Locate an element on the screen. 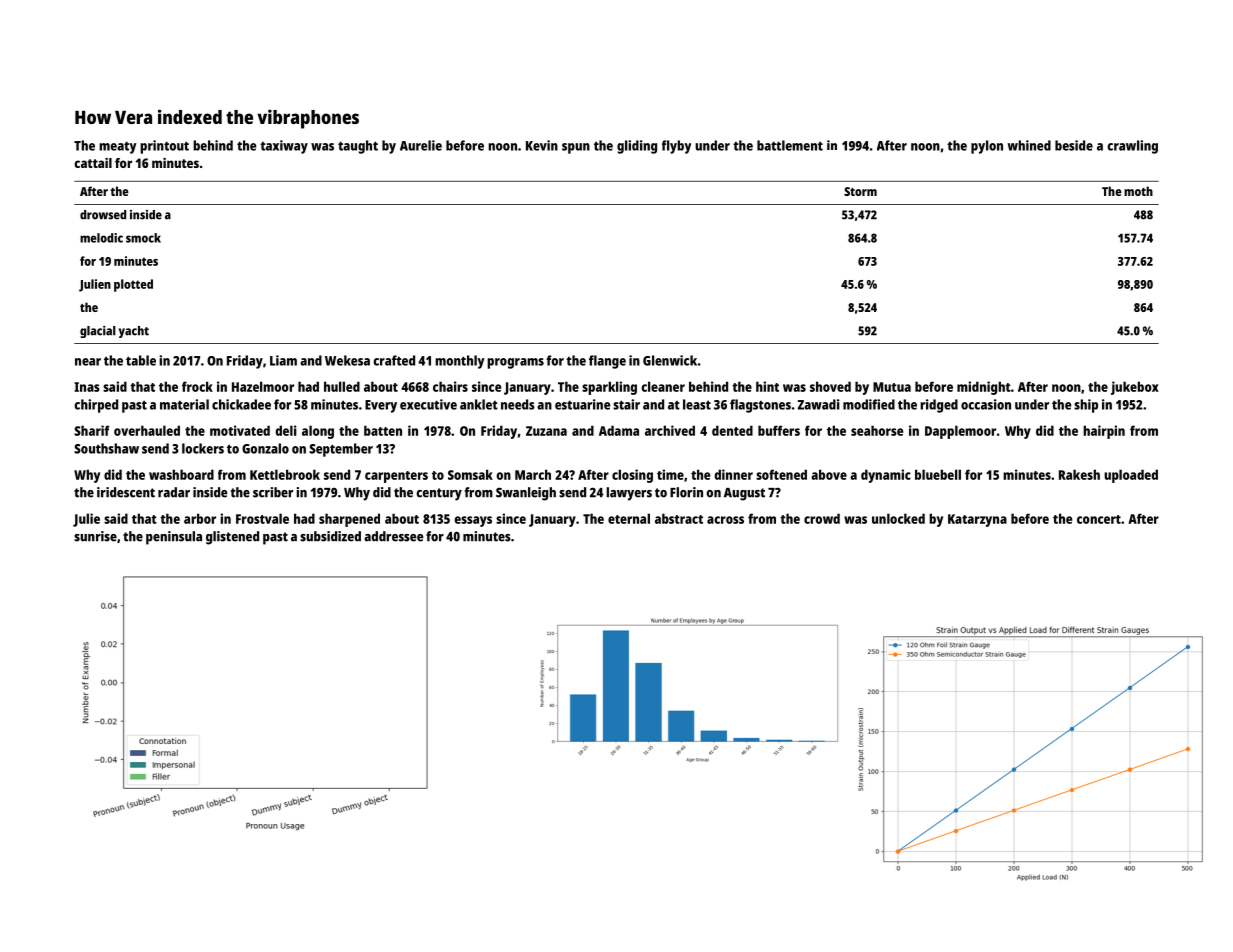 This screenshot has width=1233, height=952. Katarzyna is located at coordinates (977, 520).
